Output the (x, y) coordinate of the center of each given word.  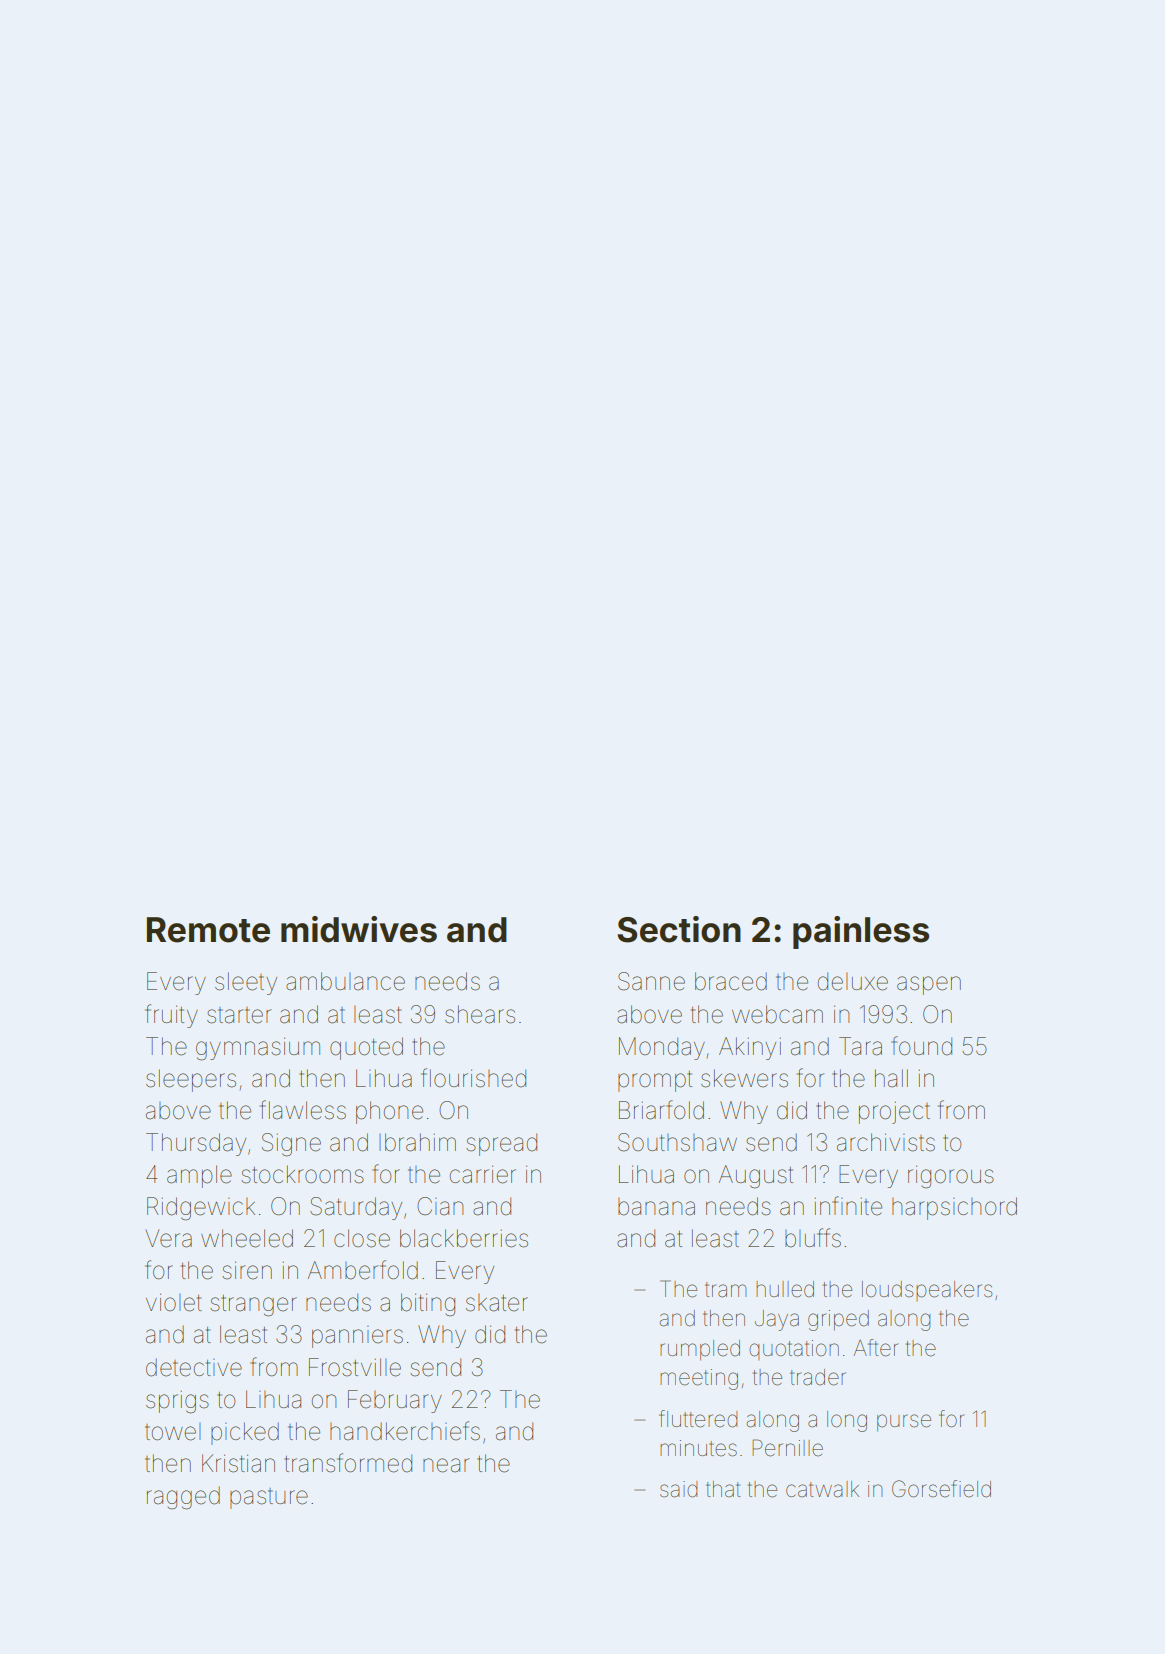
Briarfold (661, 1110)
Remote (208, 930)
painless (861, 932)
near (446, 1465)
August (756, 1177)
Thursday (196, 1144)
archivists (886, 1142)
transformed (348, 1463)
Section (679, 929)
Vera (168, 1238)
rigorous (951, 1177)
